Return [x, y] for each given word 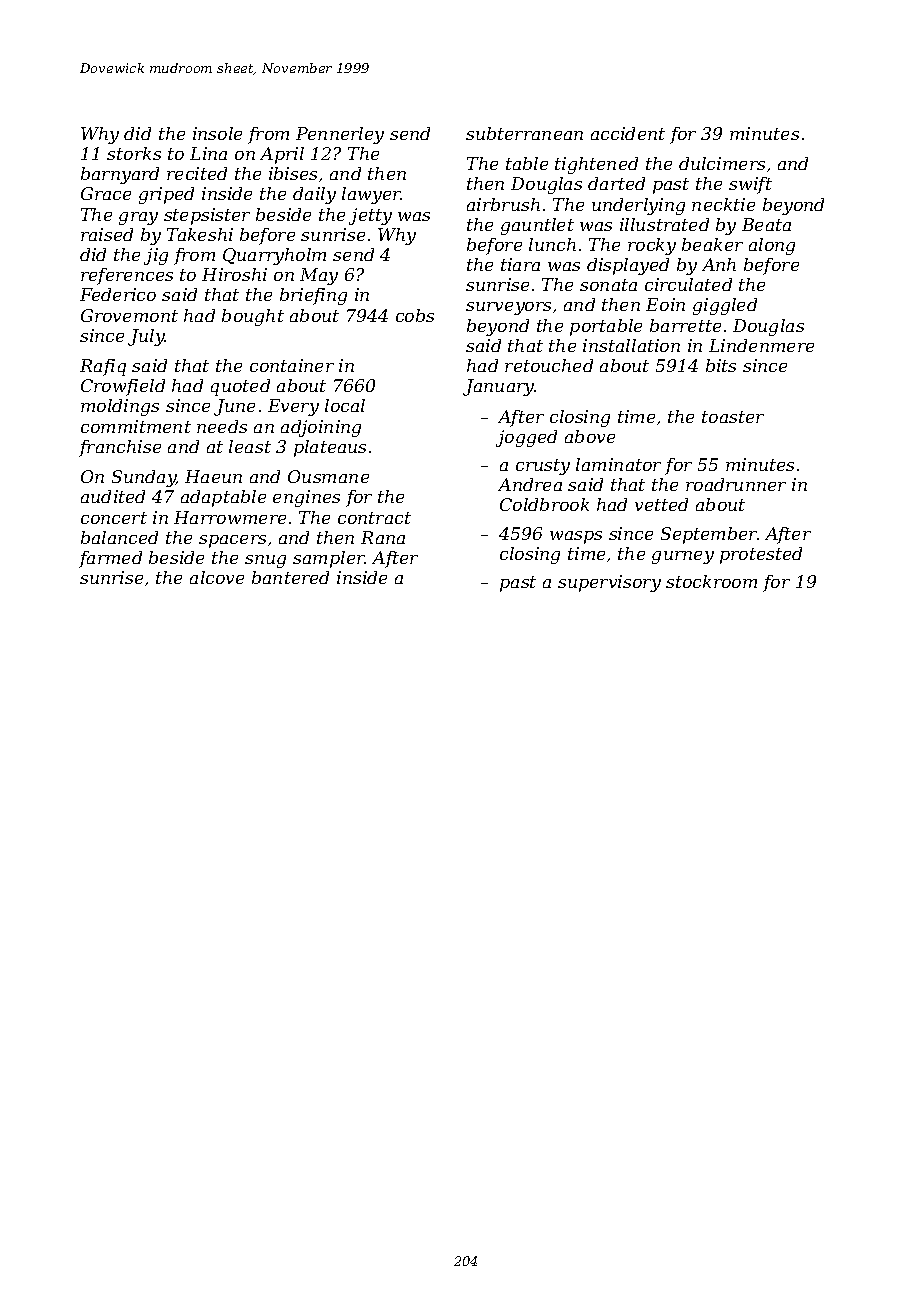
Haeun [213, 476]
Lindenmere [761, 345]
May [319, 276]
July [146, 337]
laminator [618, 464]
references [127, 276]
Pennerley [340, 135]
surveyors [508, 308]
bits [721, 365]
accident [628, 133]
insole [217, 133]
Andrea [530, 484]
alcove [217, 577]
